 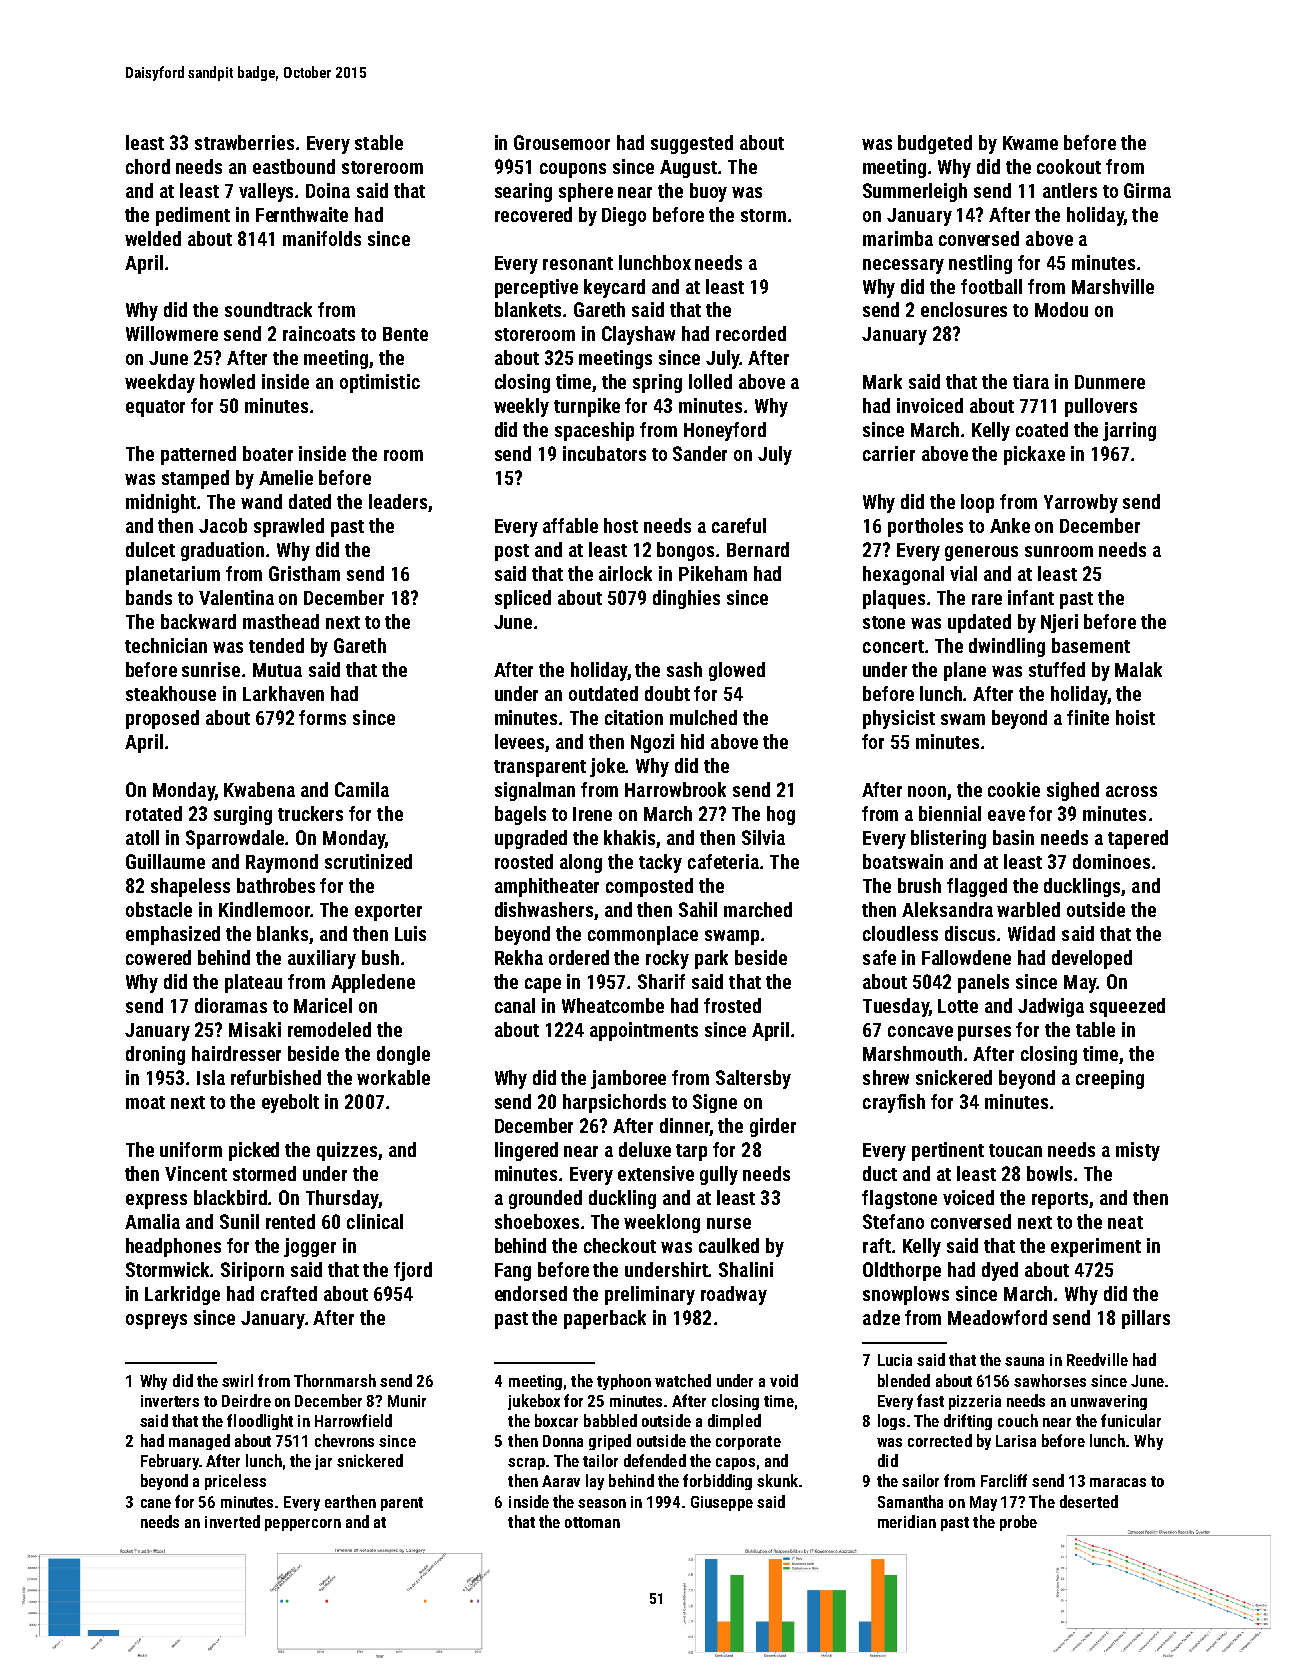 What do you see at coordinates (1135, 717) in the page?
I see `hoist` at bounding box center [1135, 717].
